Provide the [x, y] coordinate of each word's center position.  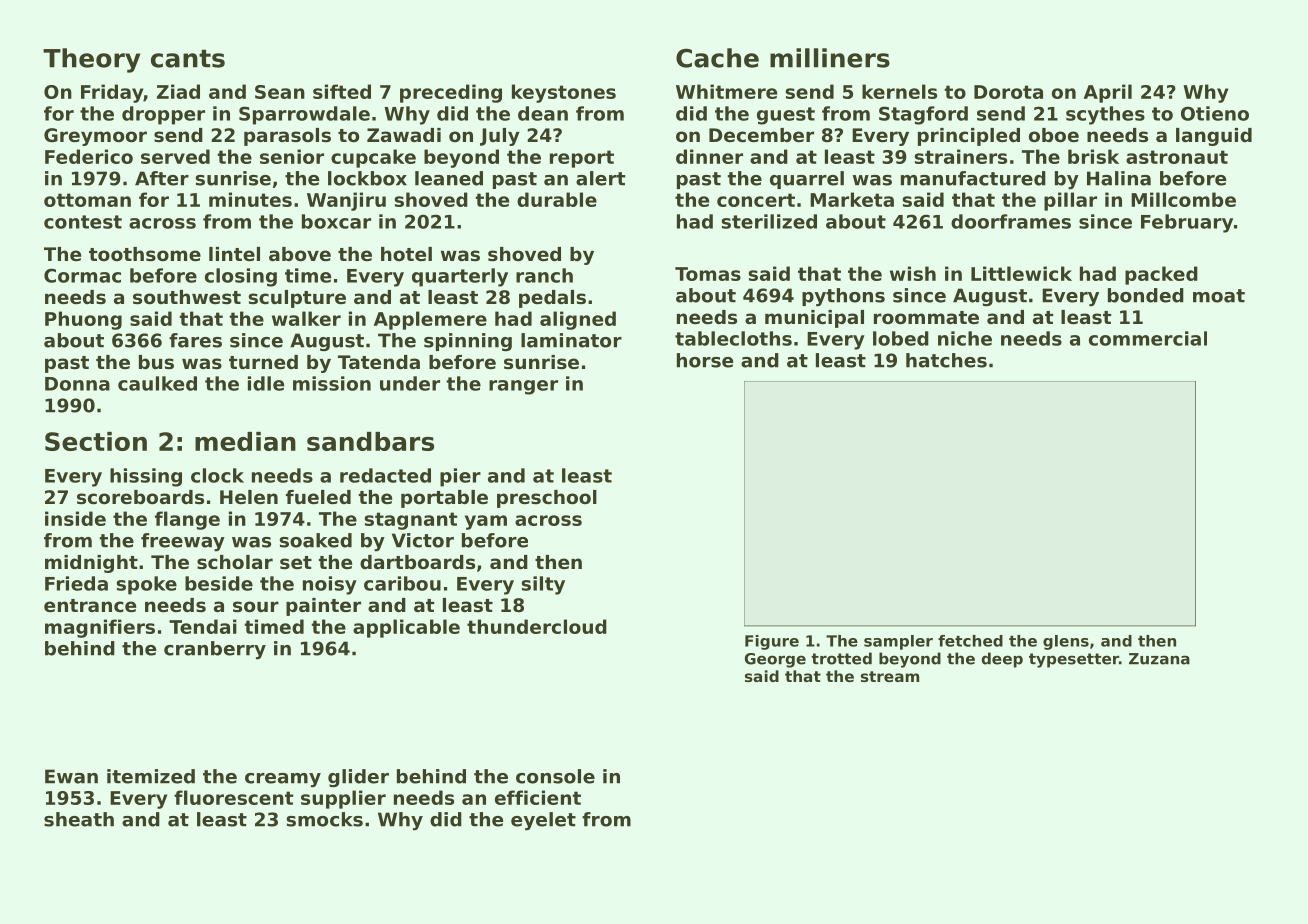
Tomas [708, 274]
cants [188, 58]
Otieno [1215, 113]
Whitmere [726, 91]
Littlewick [1021, 273]
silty [543, 585]
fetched [970, 641]
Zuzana [1159, 659]
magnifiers [100, 628]
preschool [547, 499]
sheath [79, 819]
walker [306, 318]
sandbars [370, 441]
